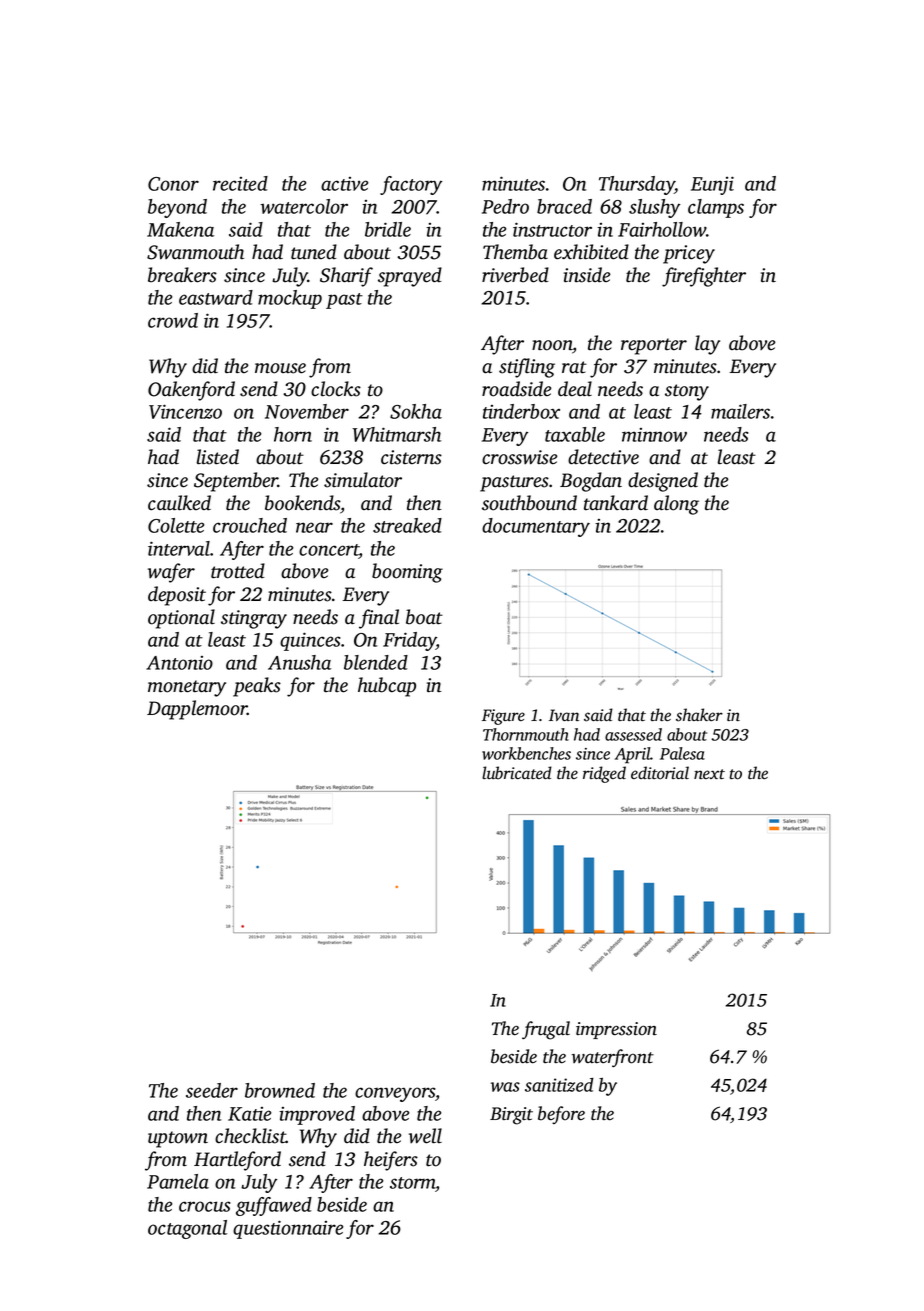 The height and width of the screenshot is (1311, 924). Describe the element at coordinates (704, 277) in the screenshot. I see `firefighter` at that location.
